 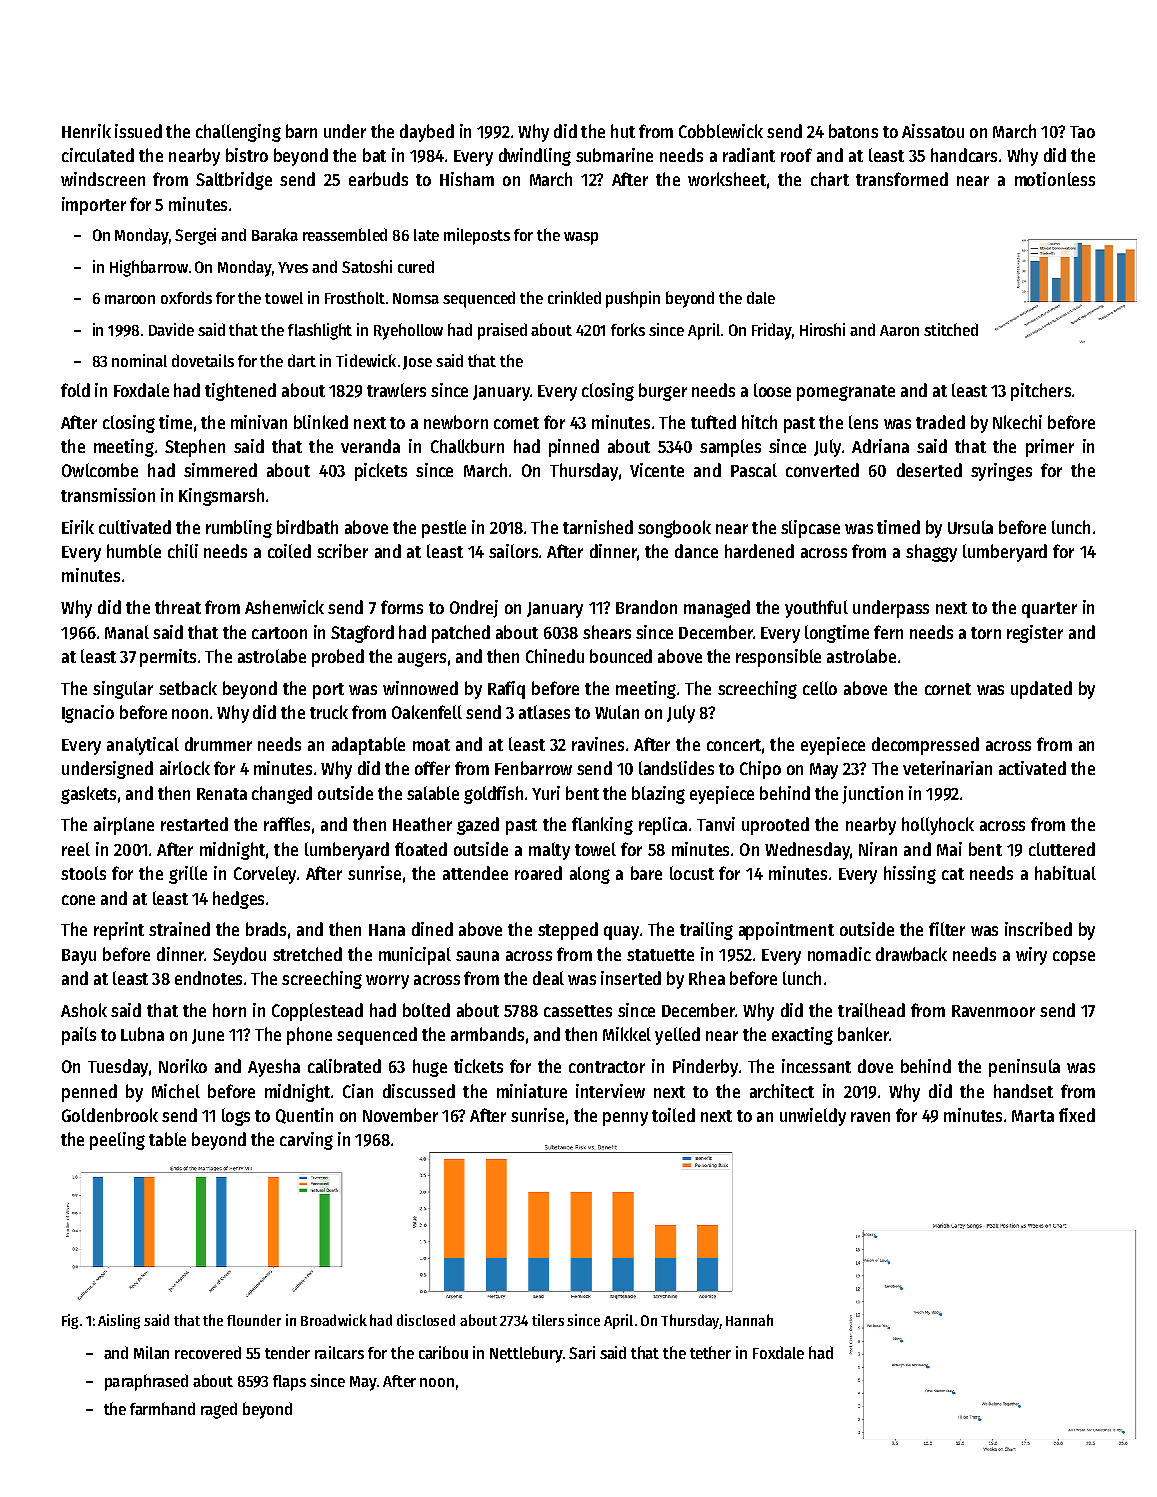 What do you see at coordinates (117, 1141) in the screenshot?
I see `peeling` at bounding box center [117, 1141].
